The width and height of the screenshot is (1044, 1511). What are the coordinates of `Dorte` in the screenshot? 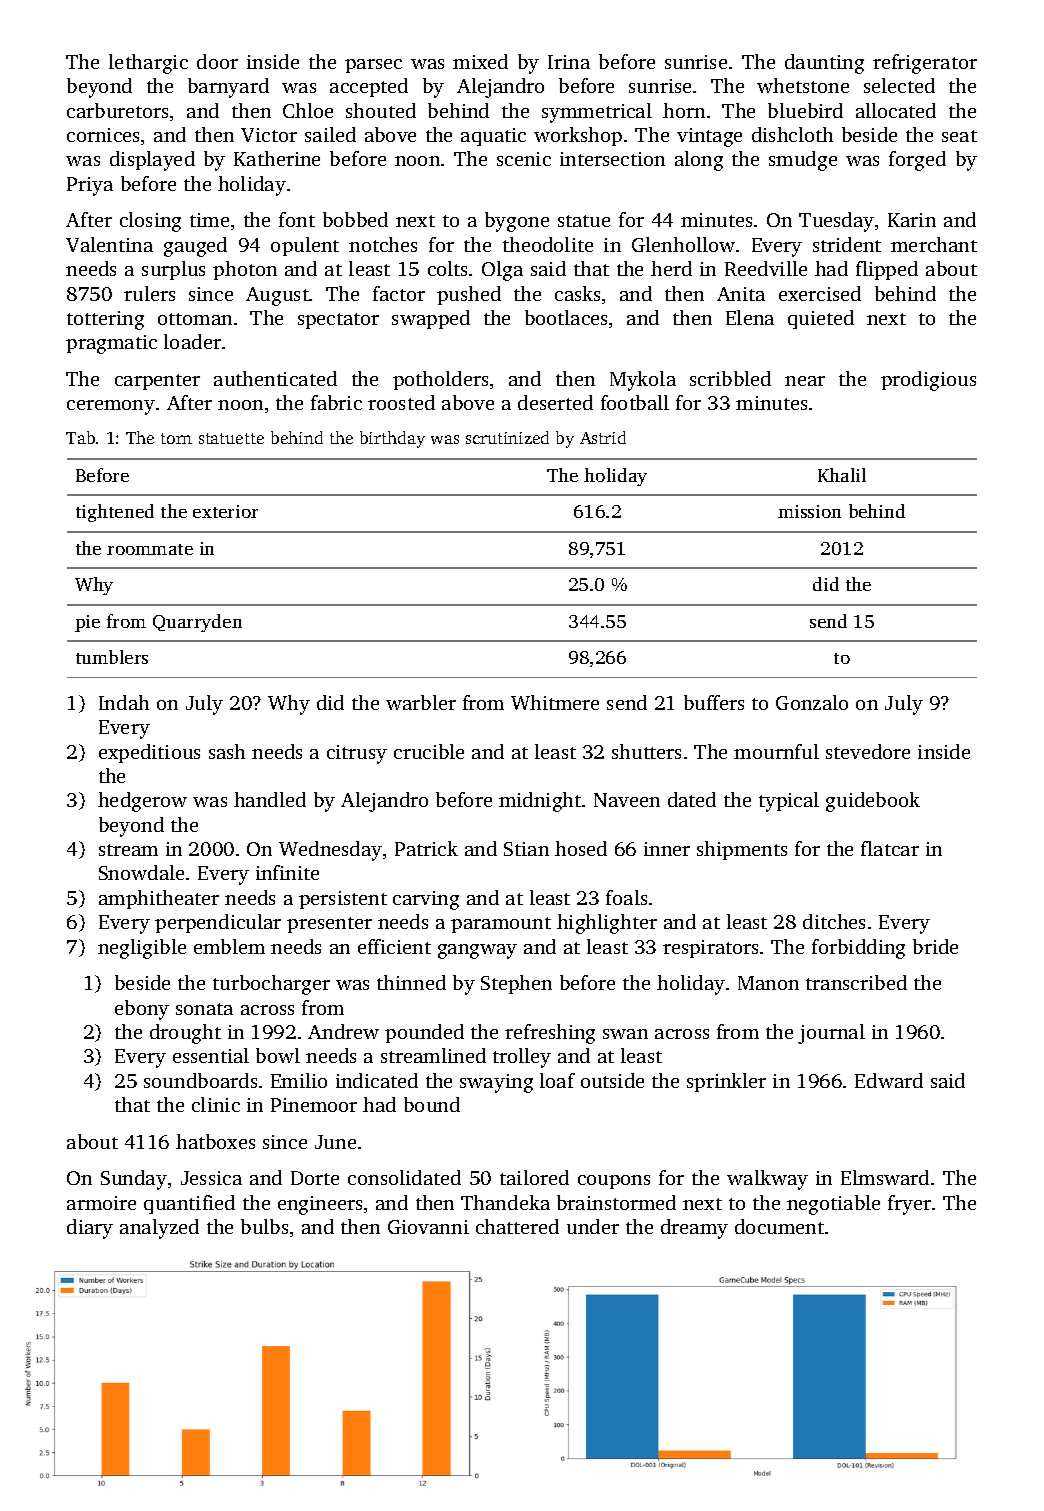 It's located at (315, 1178).
